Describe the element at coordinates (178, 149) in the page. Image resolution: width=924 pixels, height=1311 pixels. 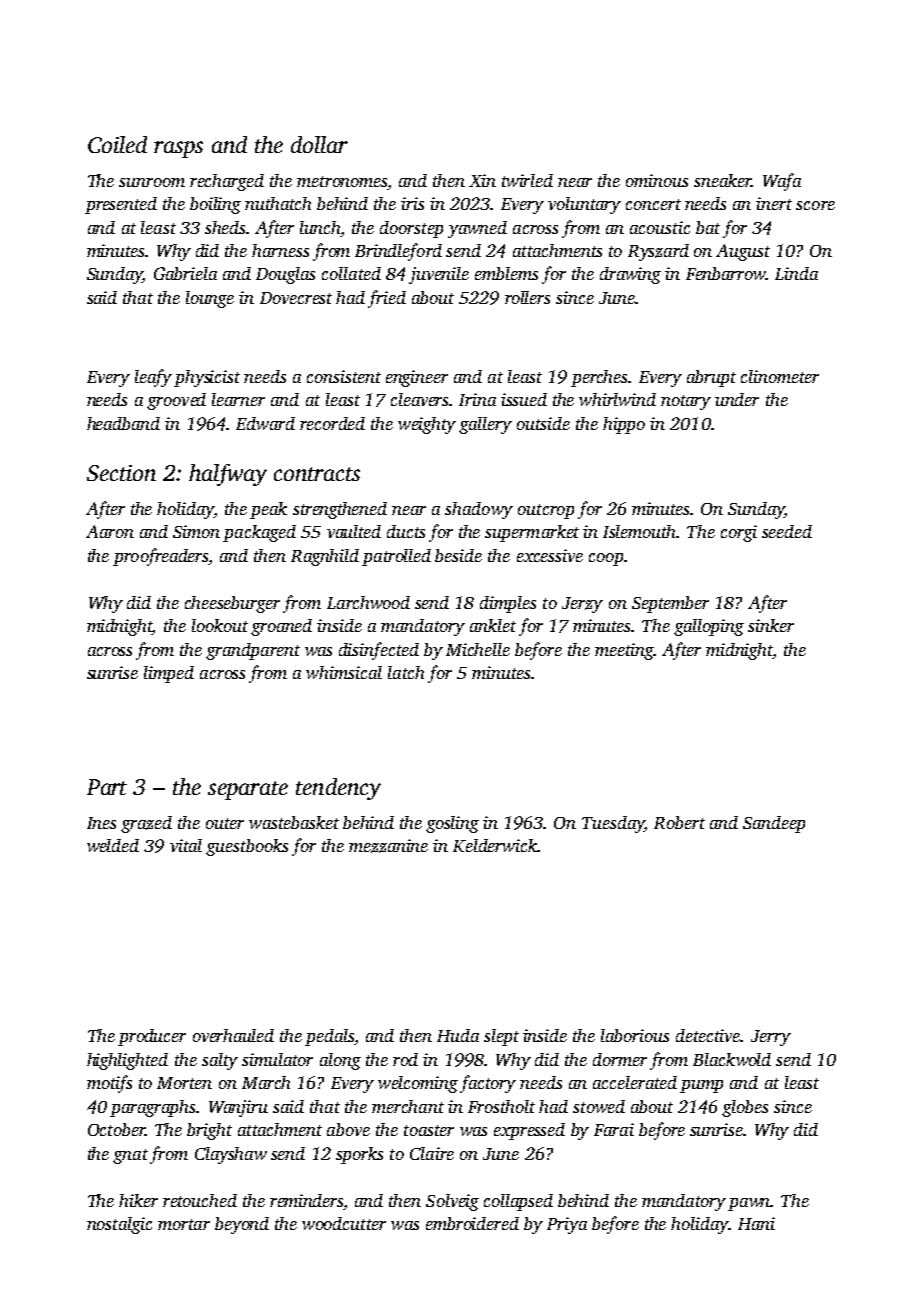
I see `rasps` at that location.
